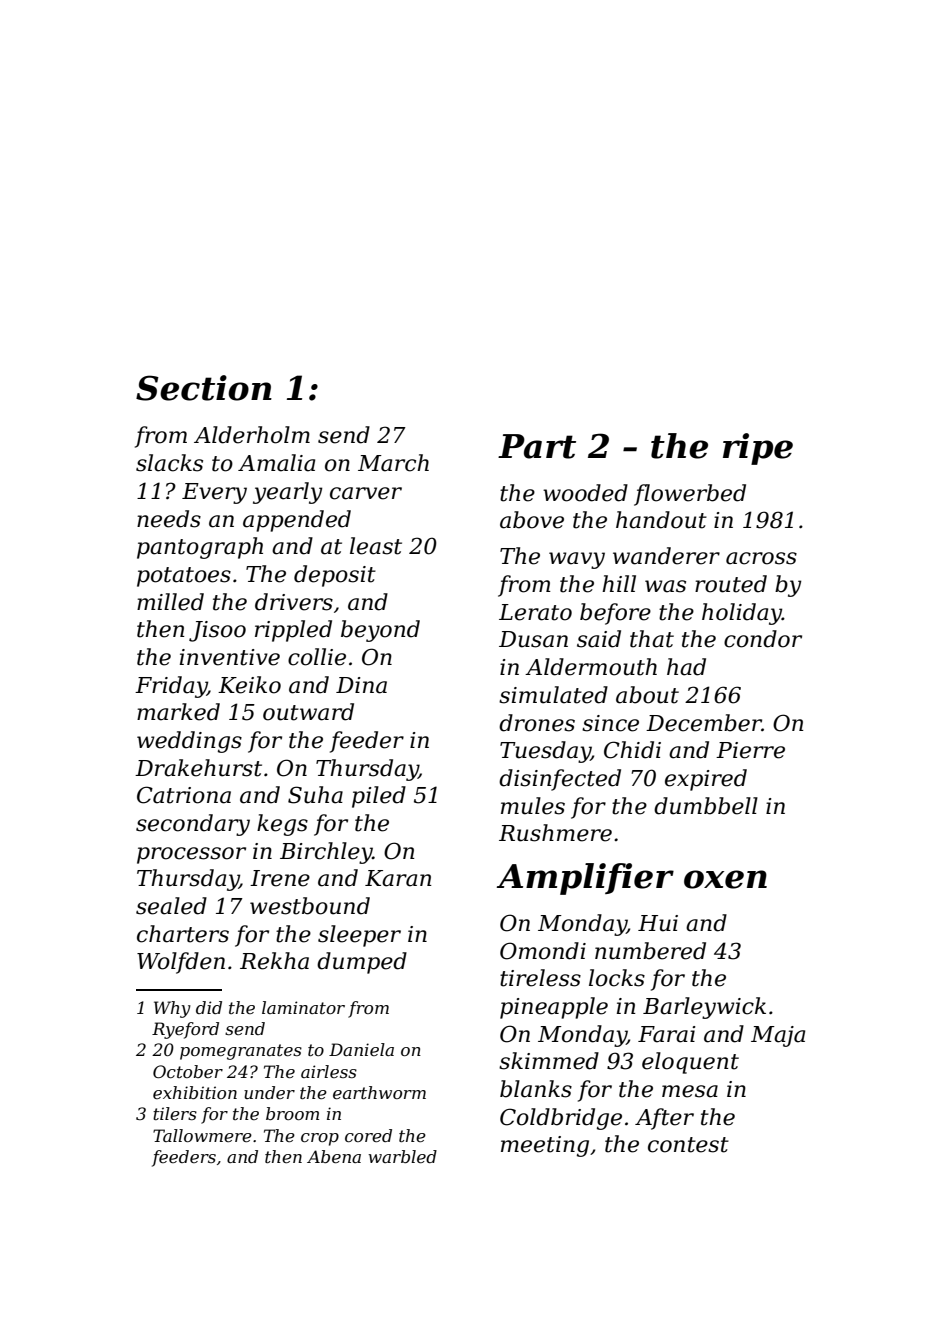  Describe the element at coordinates (376, 546) in the screenshot. I see `least` at that location.
